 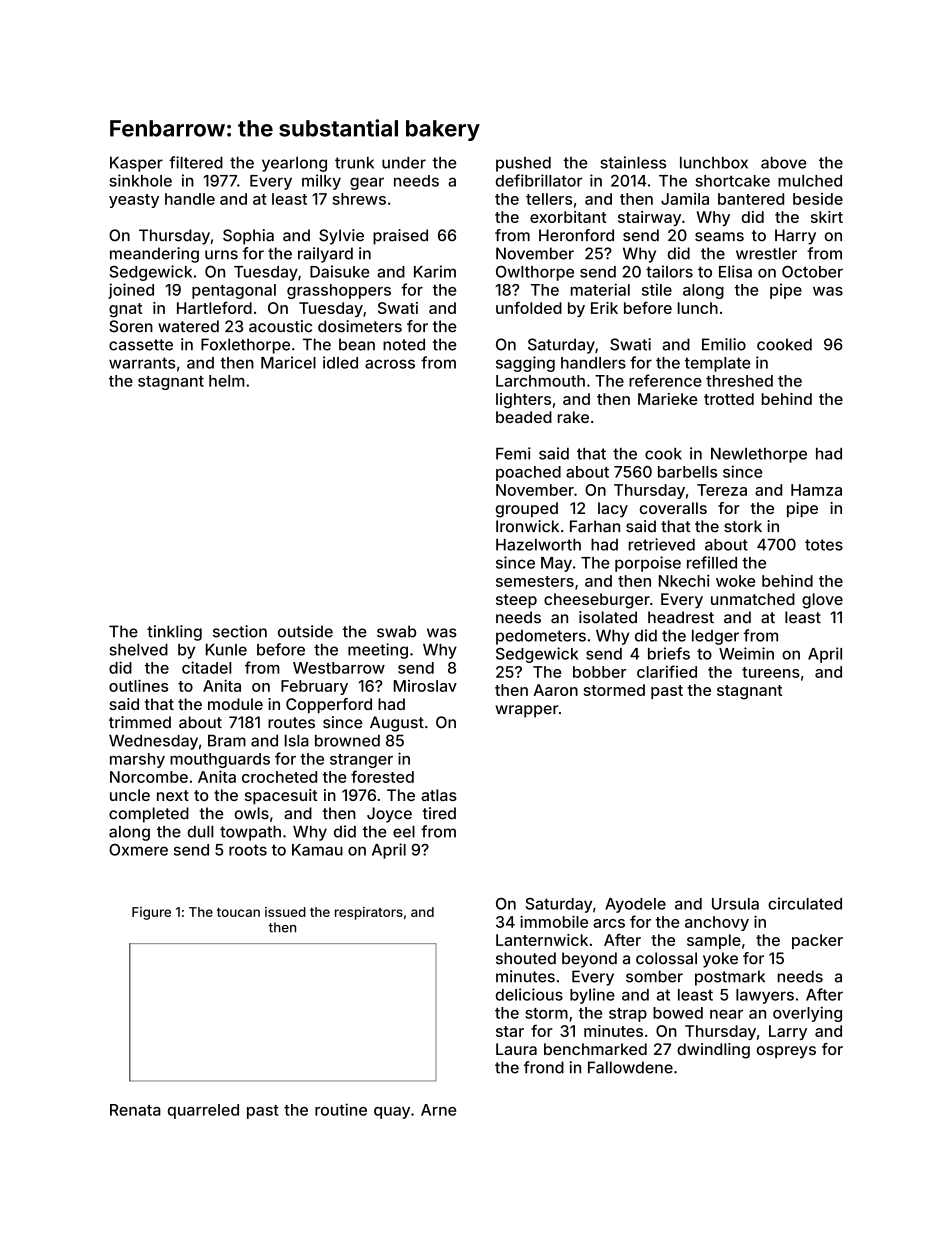 What do you see at coordinates (341, 1109) in the document?
I see `routine` at bounding box center [341, 1109].
